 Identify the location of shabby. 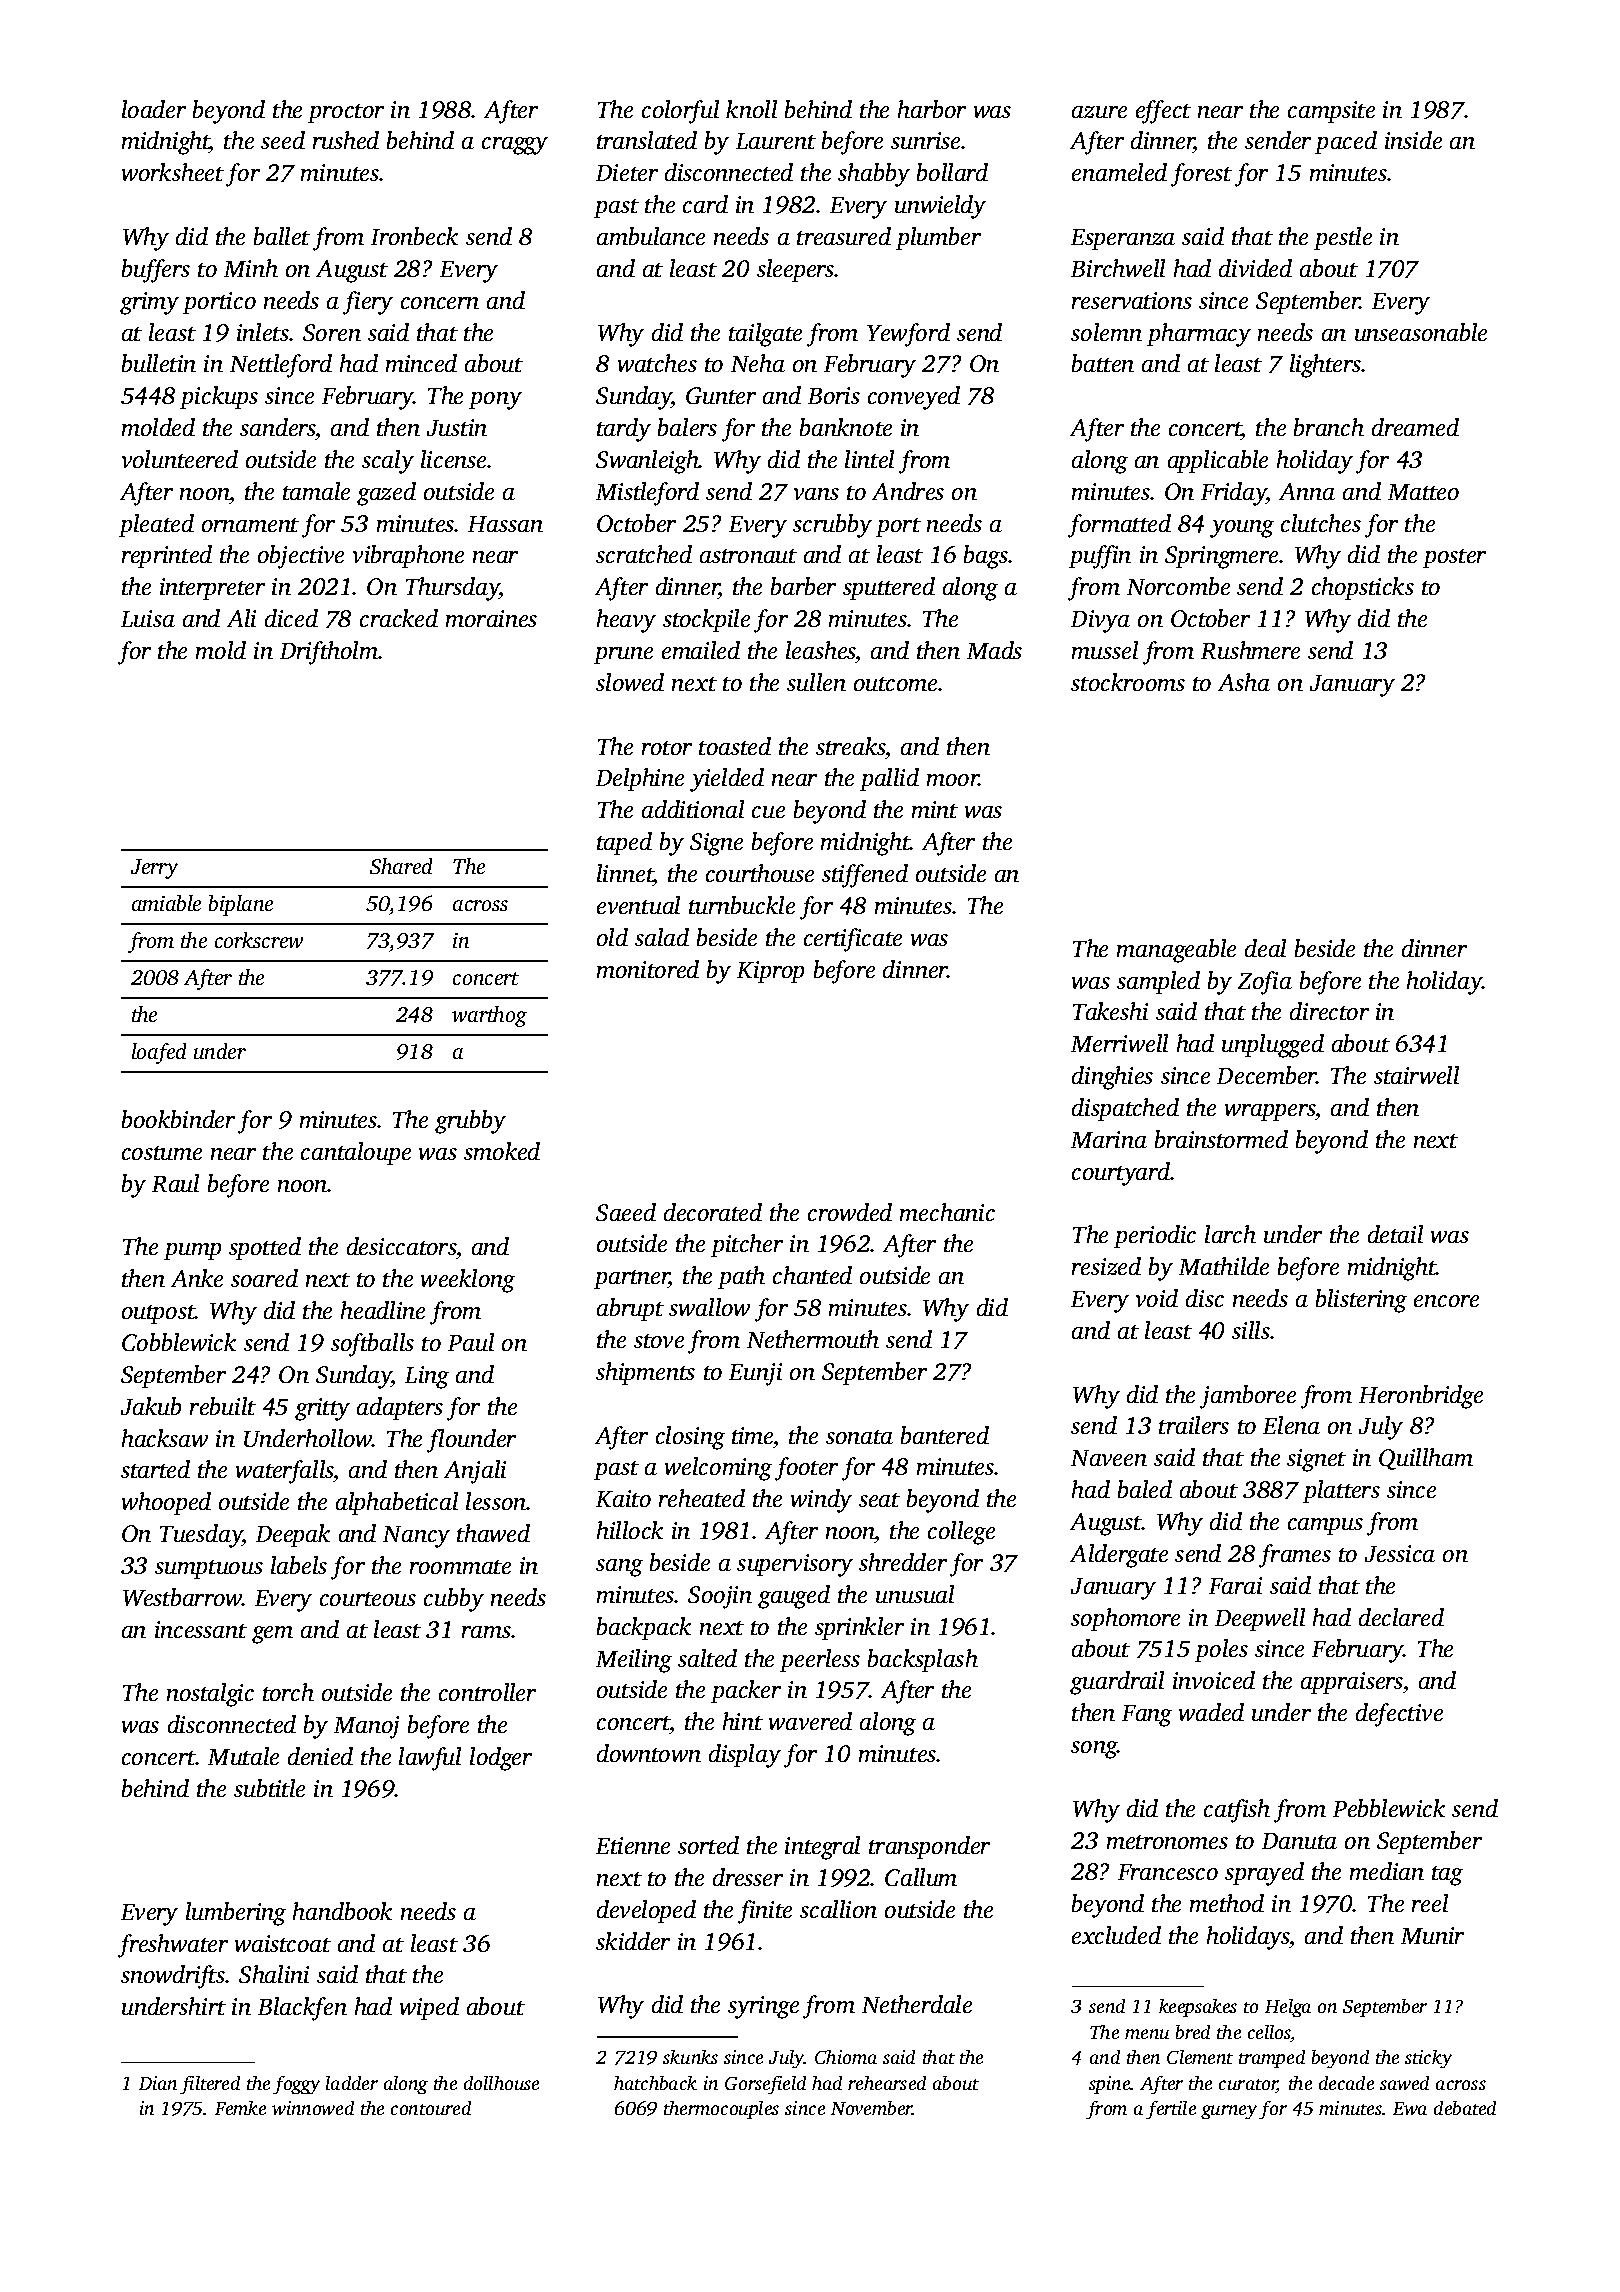
(874, 175).
